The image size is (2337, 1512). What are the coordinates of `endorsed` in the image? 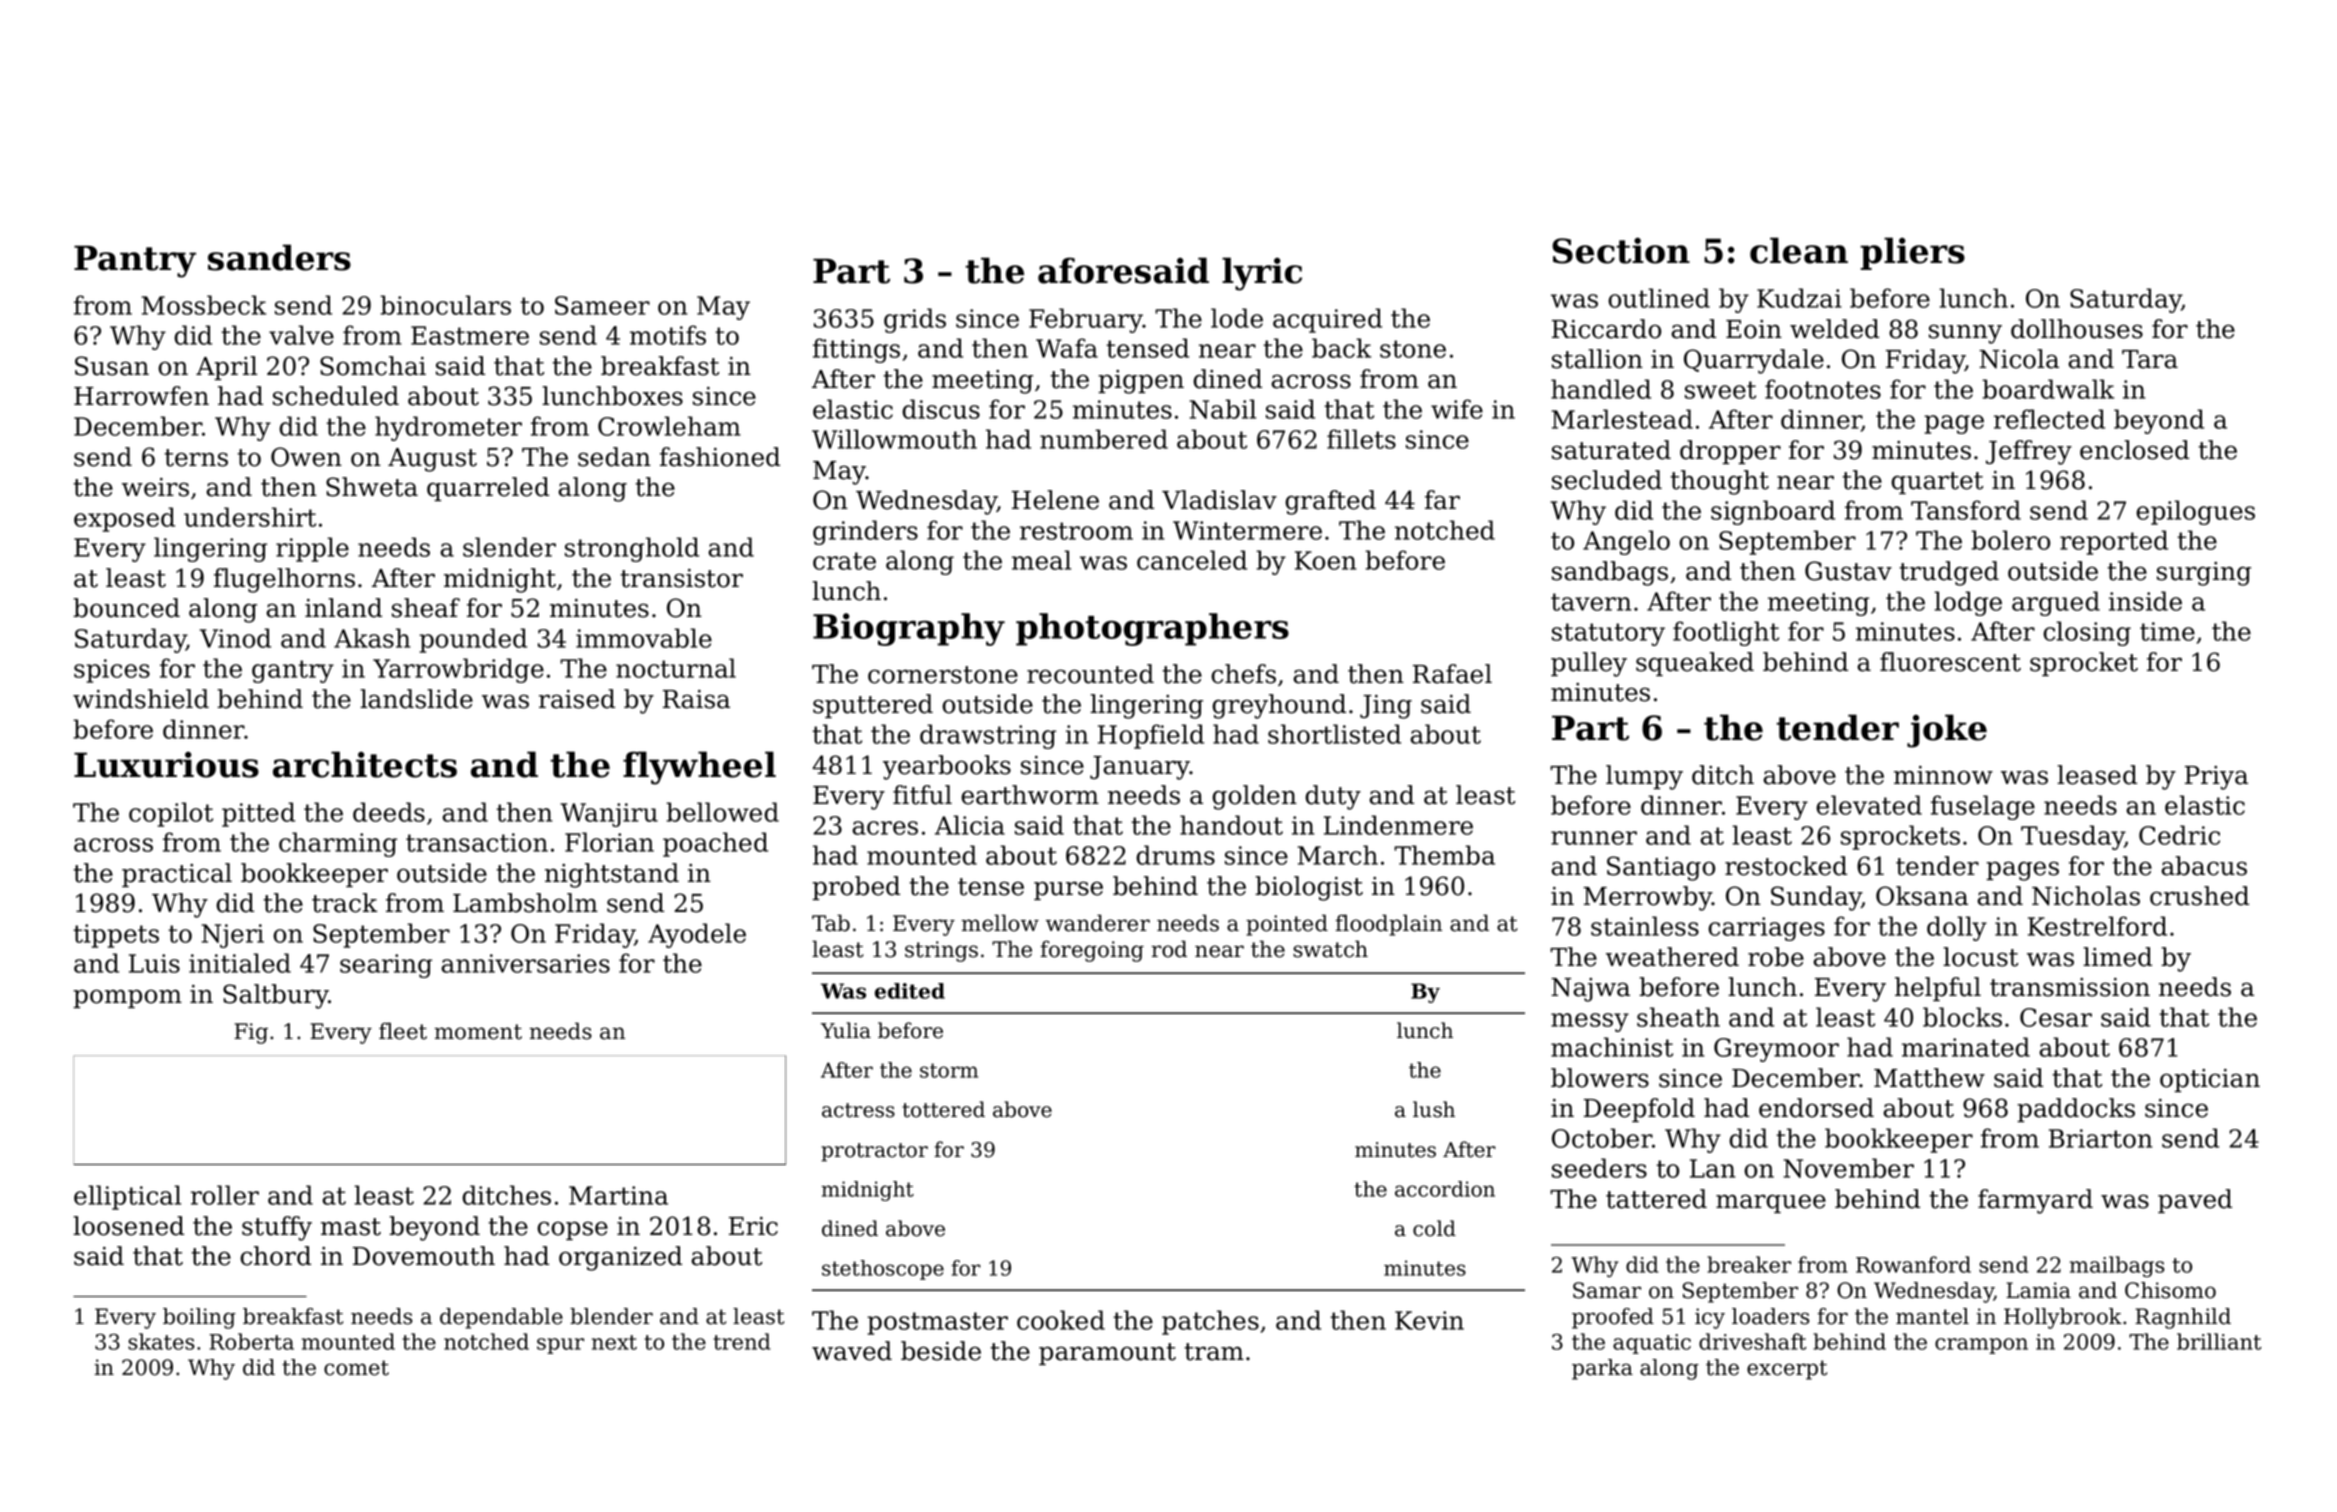 It's located at (1816, 1108).
